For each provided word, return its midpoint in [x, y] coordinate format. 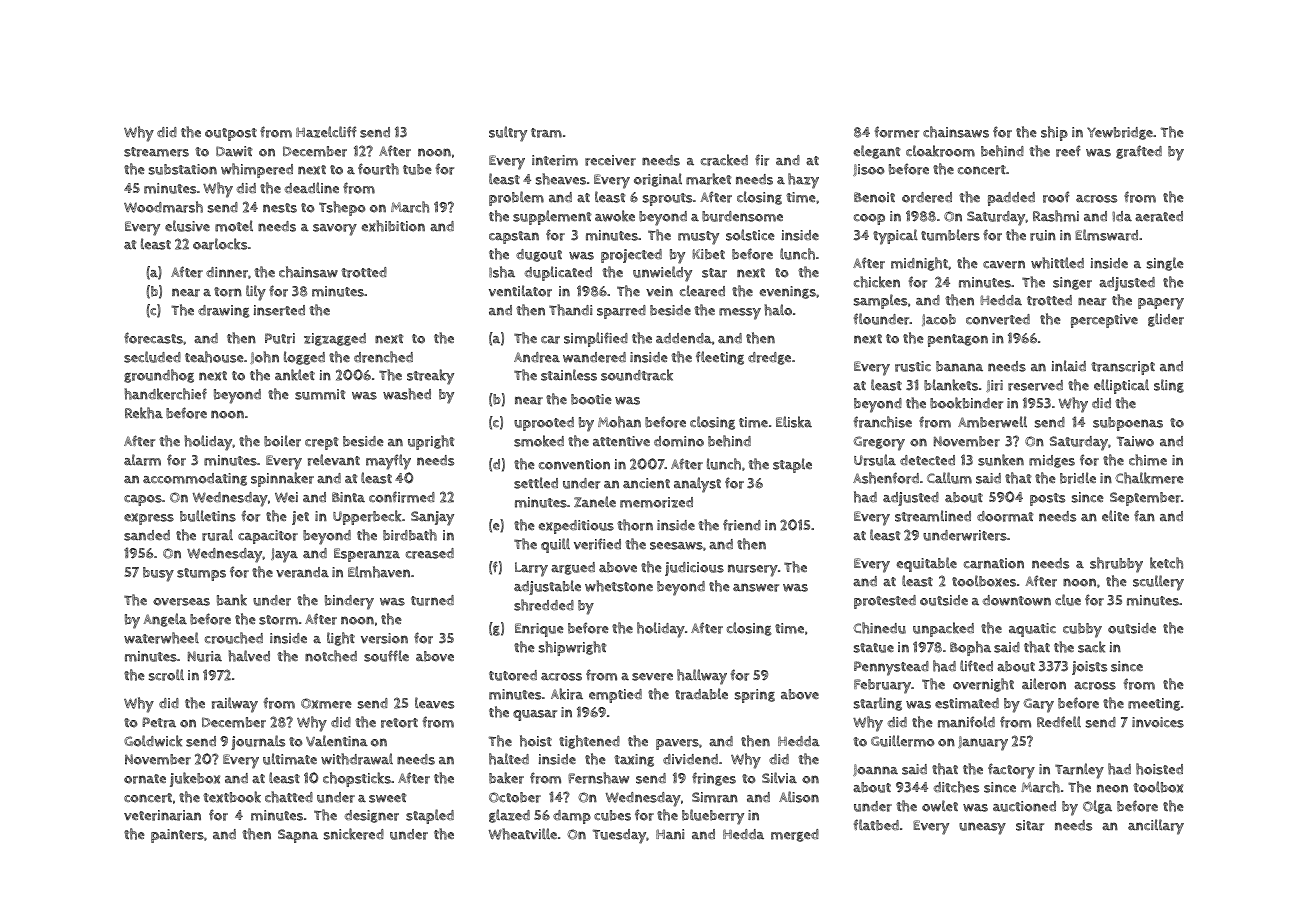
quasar [535, 715]
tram [546, 133]
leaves [434, 703]
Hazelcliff [326, 132]
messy [740, 314]
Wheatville [523, 834]
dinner [227, 272]
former [897, 132]
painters [177, 836]
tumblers [950, 235]
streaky [430, 377]
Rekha [144, 413]
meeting [1154, 704]
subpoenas [1128, 424]
